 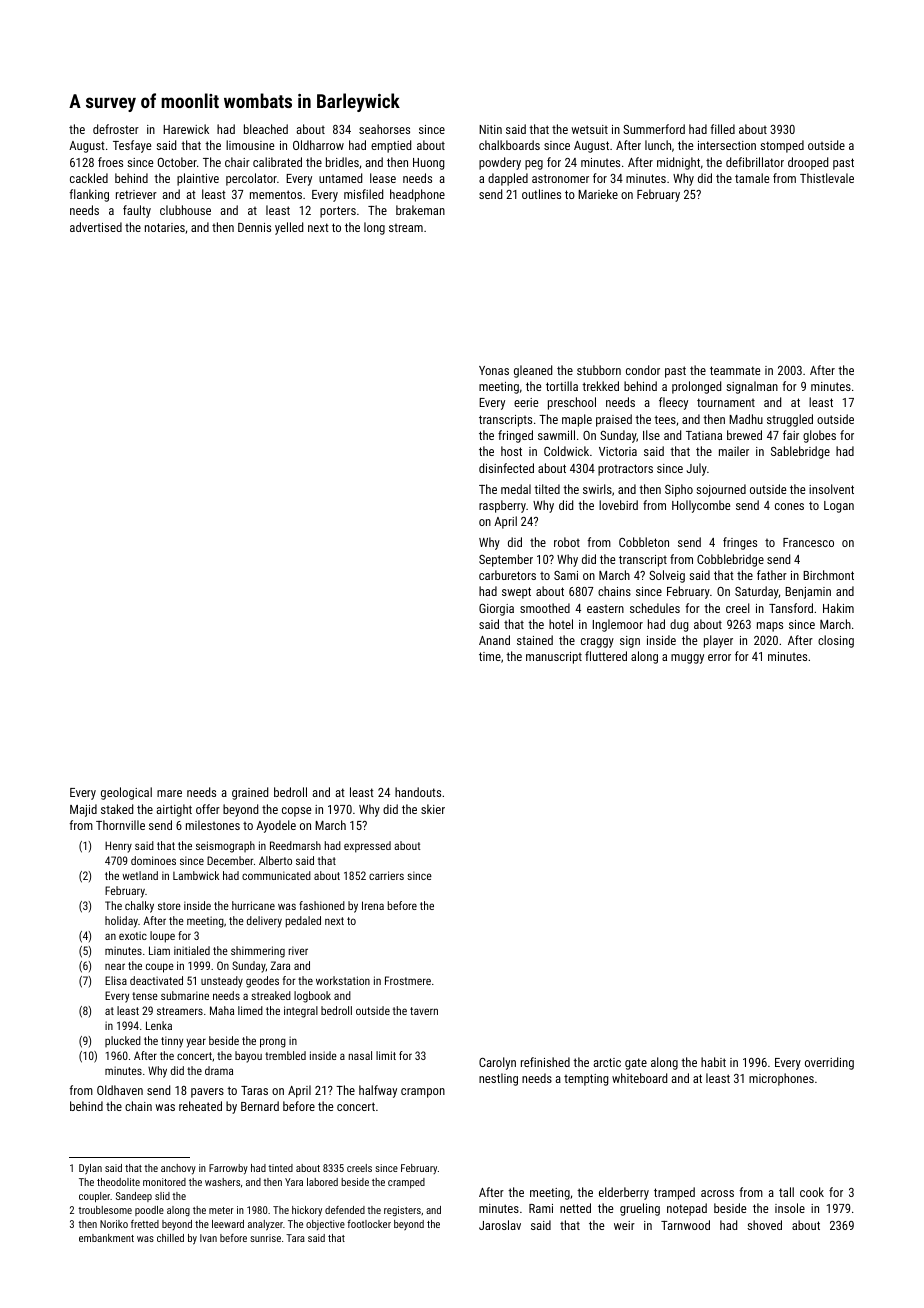 What do you see at coordinates (687, 659) in the screenshot?
I see `muggy` at bounding box center [687, 659].
